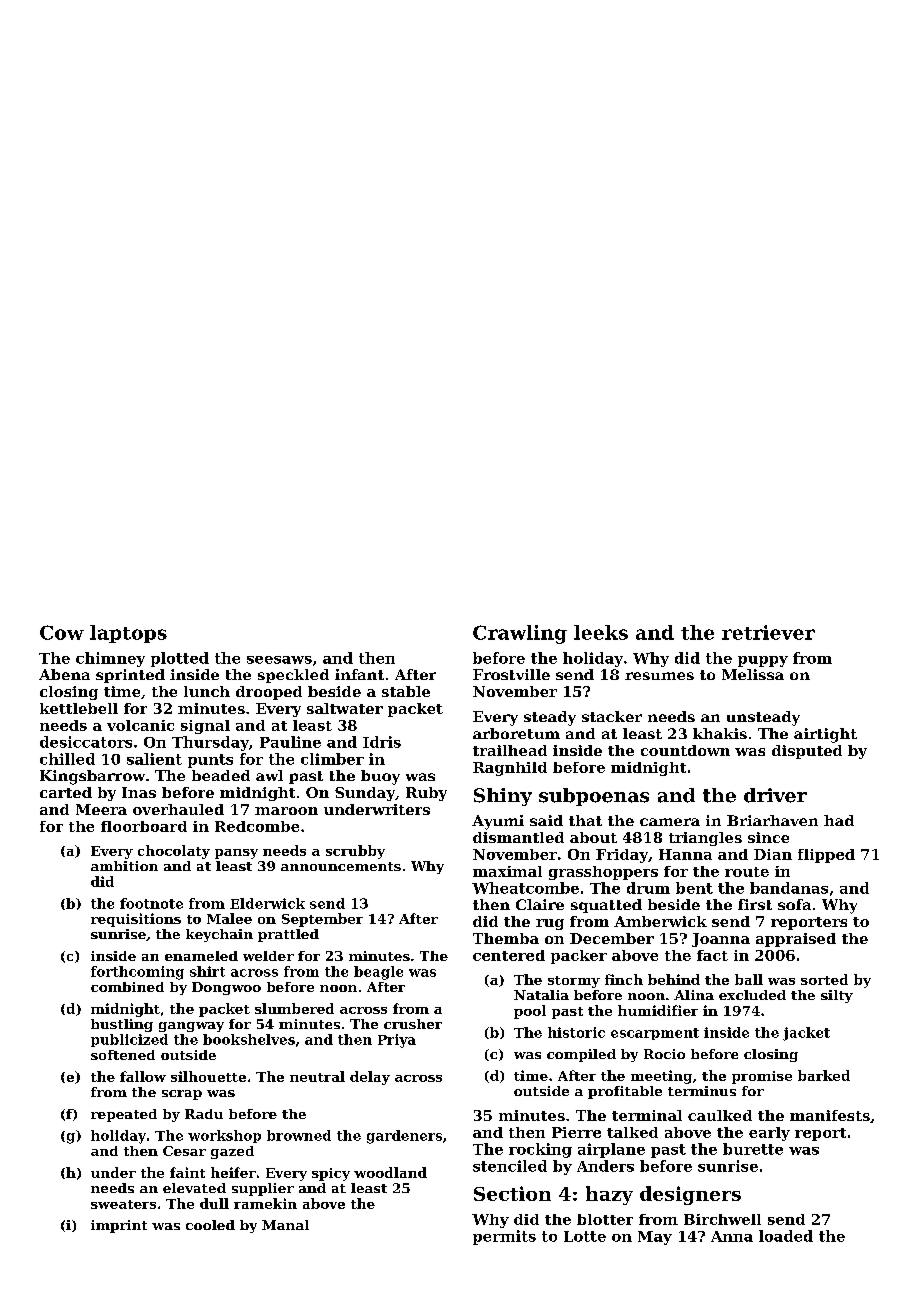  I want to click on Pierre, so click(576, 1132).
